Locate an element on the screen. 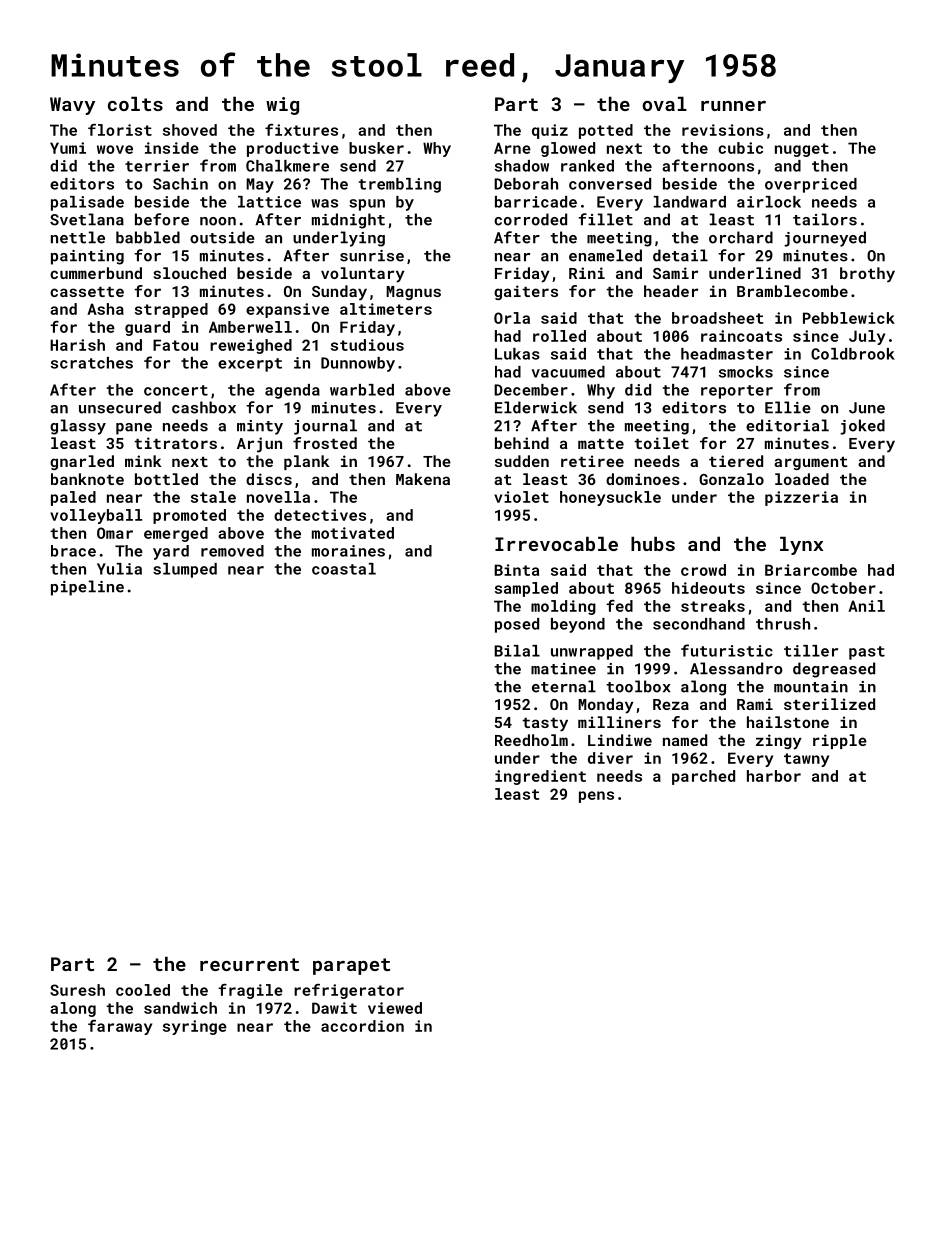  mountain is located at coordinates (811, 687).
